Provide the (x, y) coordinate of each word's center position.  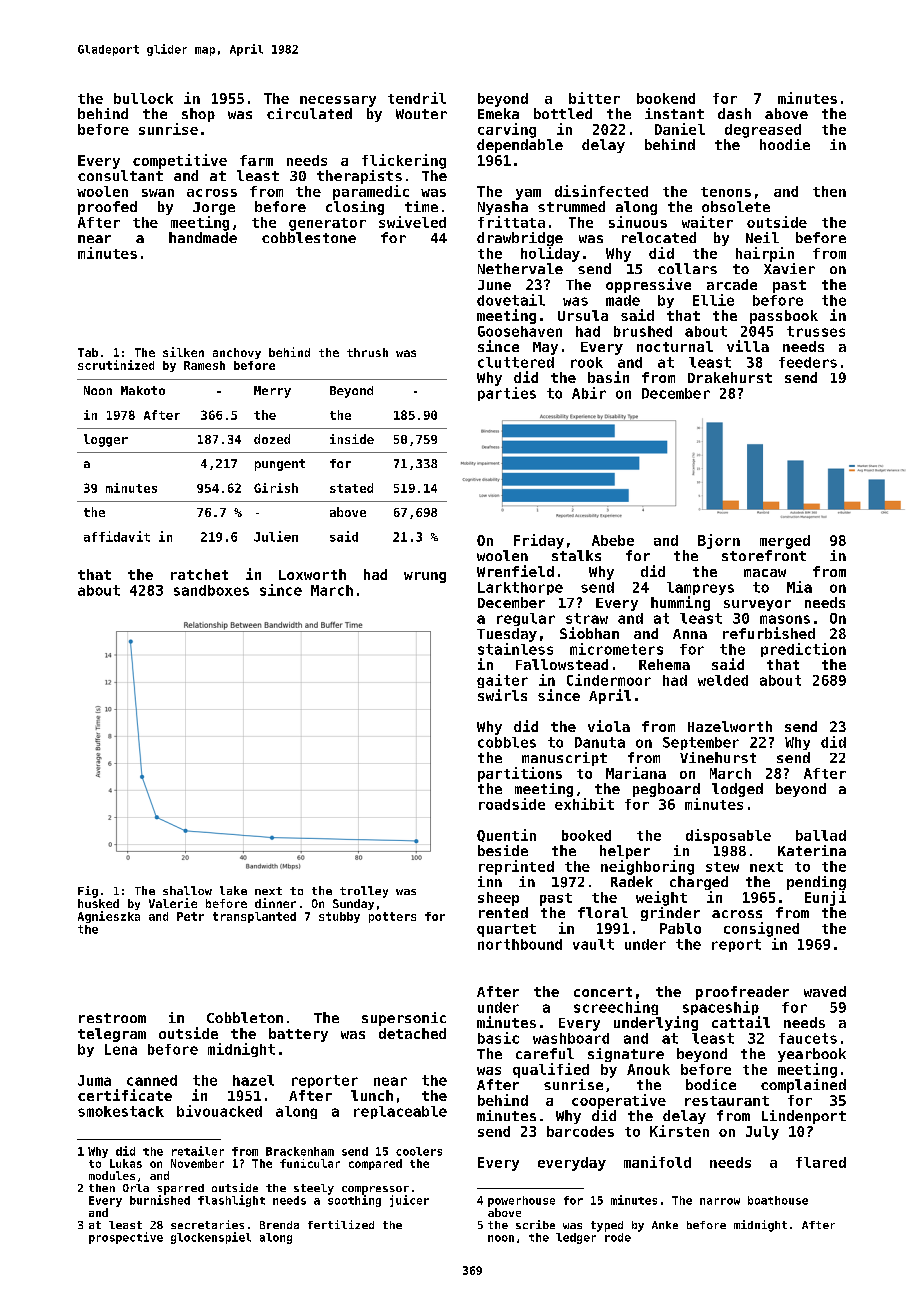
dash (734, 113)
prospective (126, 1238)
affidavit (117, 536)
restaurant (727, 1101)
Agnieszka (109, 917)
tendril (417, 98)
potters (392, 917)
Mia (799, 587)
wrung (425, 577)
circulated (309, 113)
